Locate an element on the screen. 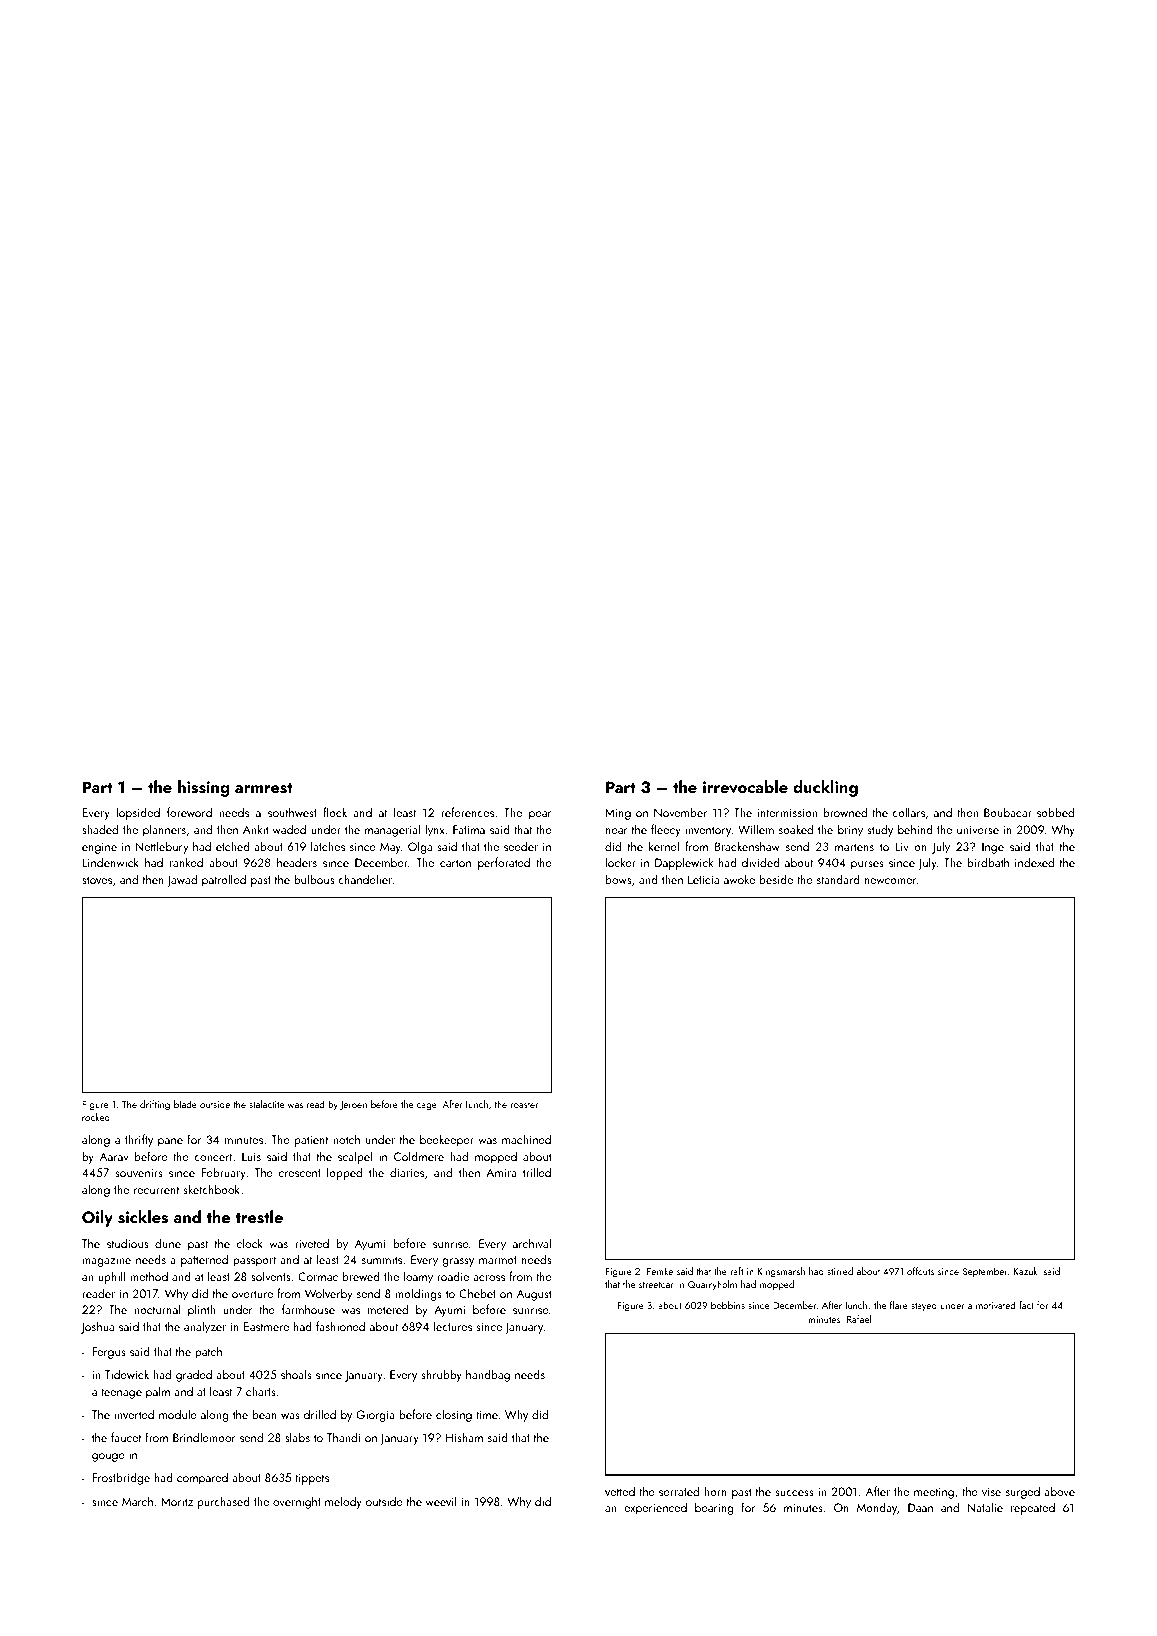 The width and height of the screenshot is (1157, 1636). fact is located at coordinates (1026, 1305).
